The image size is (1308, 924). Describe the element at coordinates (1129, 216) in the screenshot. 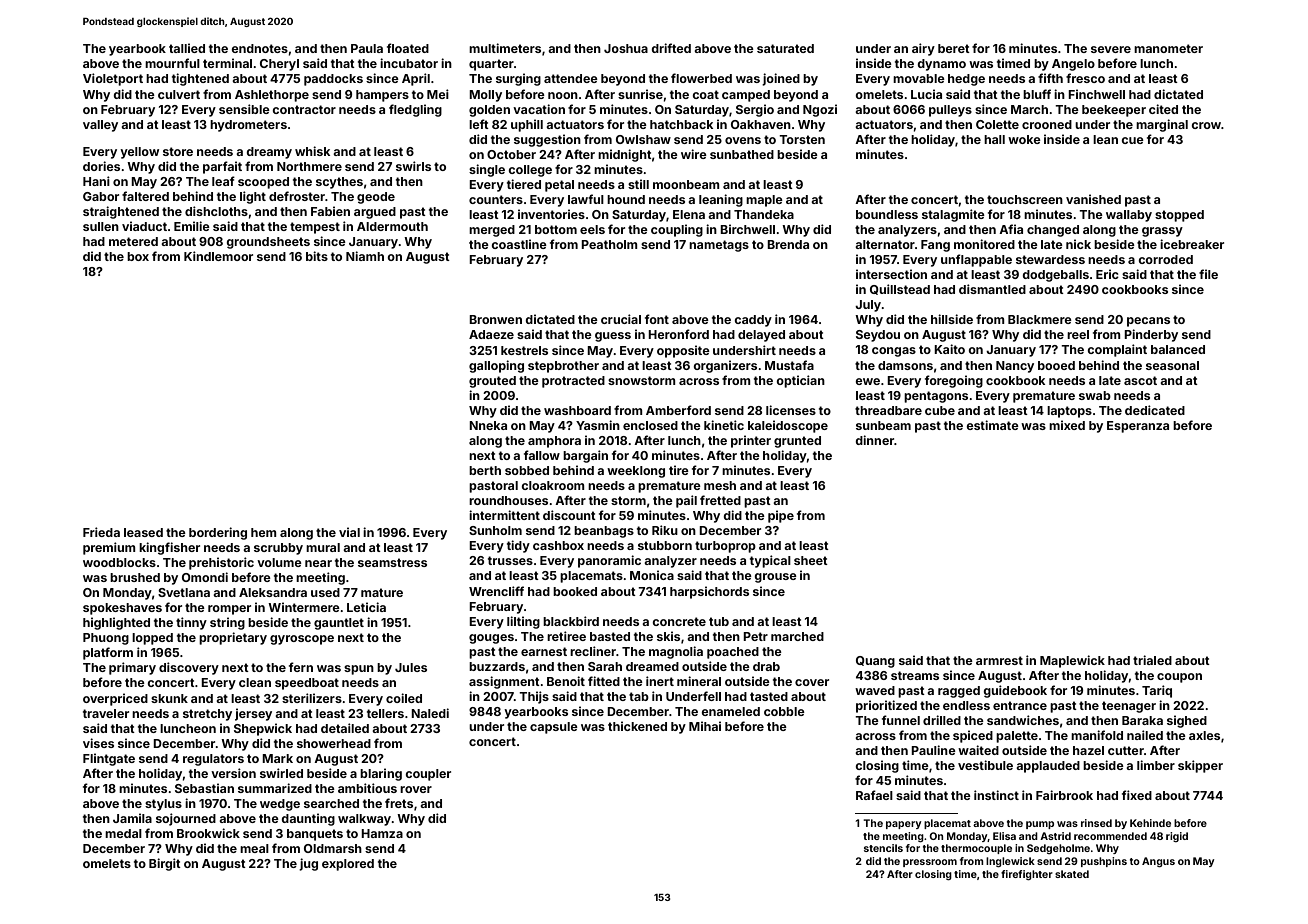

I see `wallaby` at that location.
